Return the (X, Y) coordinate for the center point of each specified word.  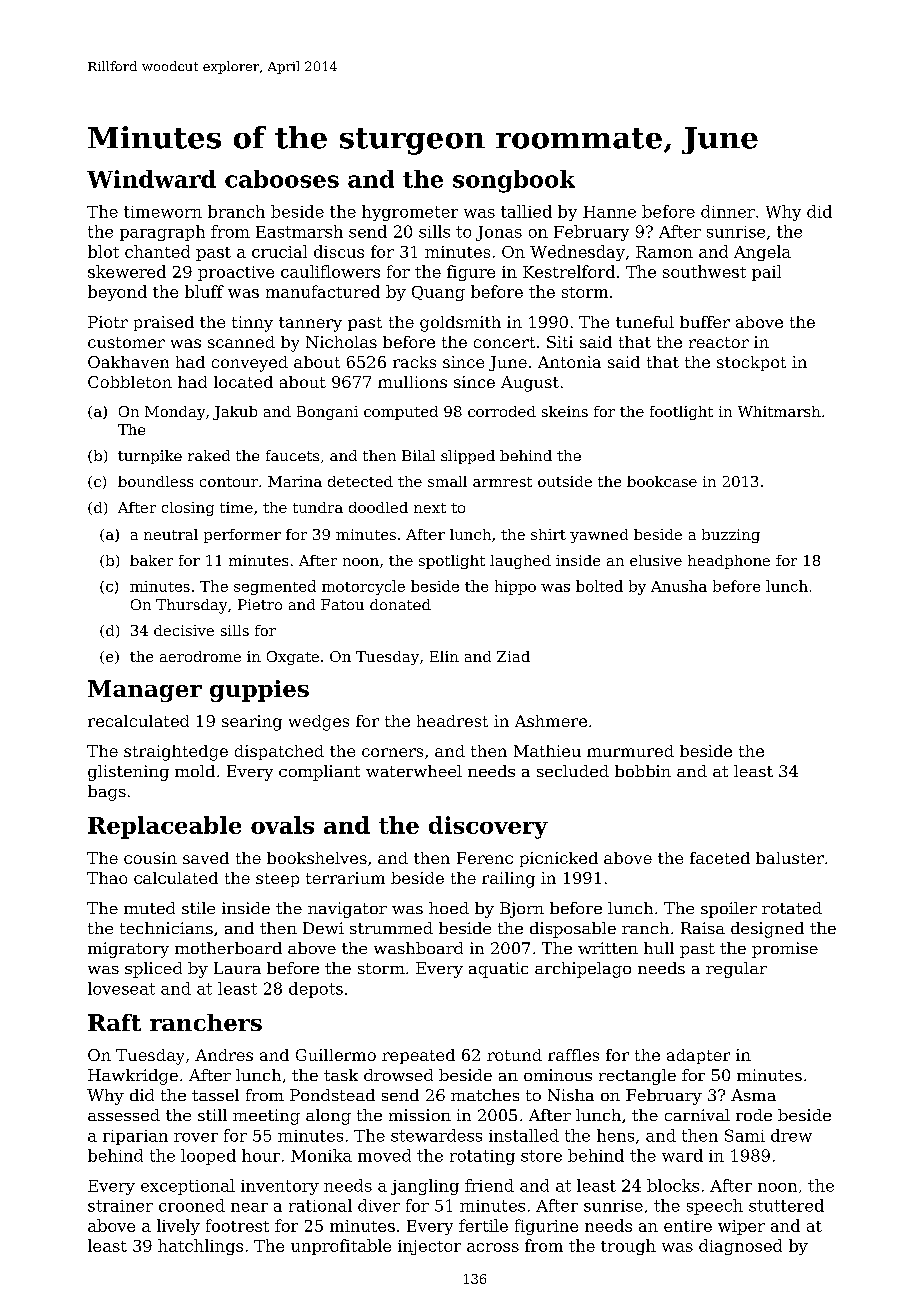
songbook (514, 181)
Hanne (609, 212)
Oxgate (293, 658)
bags (107, 793)
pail (766, 273)
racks (414, 362)
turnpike (150, 457)
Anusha (679, 586)
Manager (145, 691)
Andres (224, 1055)
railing (508, 880)
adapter (698, 1056)
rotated (792, 908)
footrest (237, 1225)
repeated (418, 1056)
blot (103, 251)
